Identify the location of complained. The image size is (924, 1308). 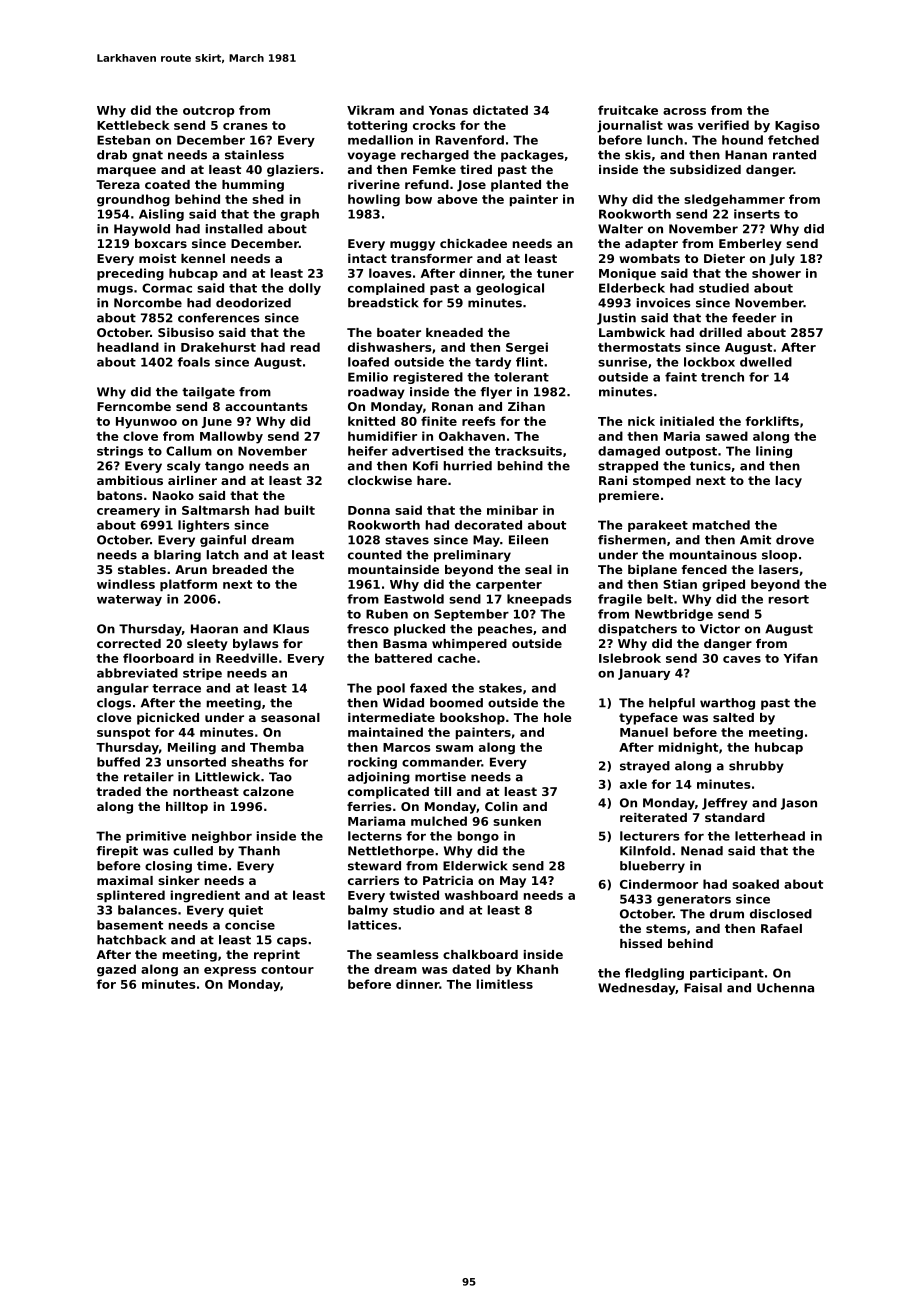
(386, 289).
